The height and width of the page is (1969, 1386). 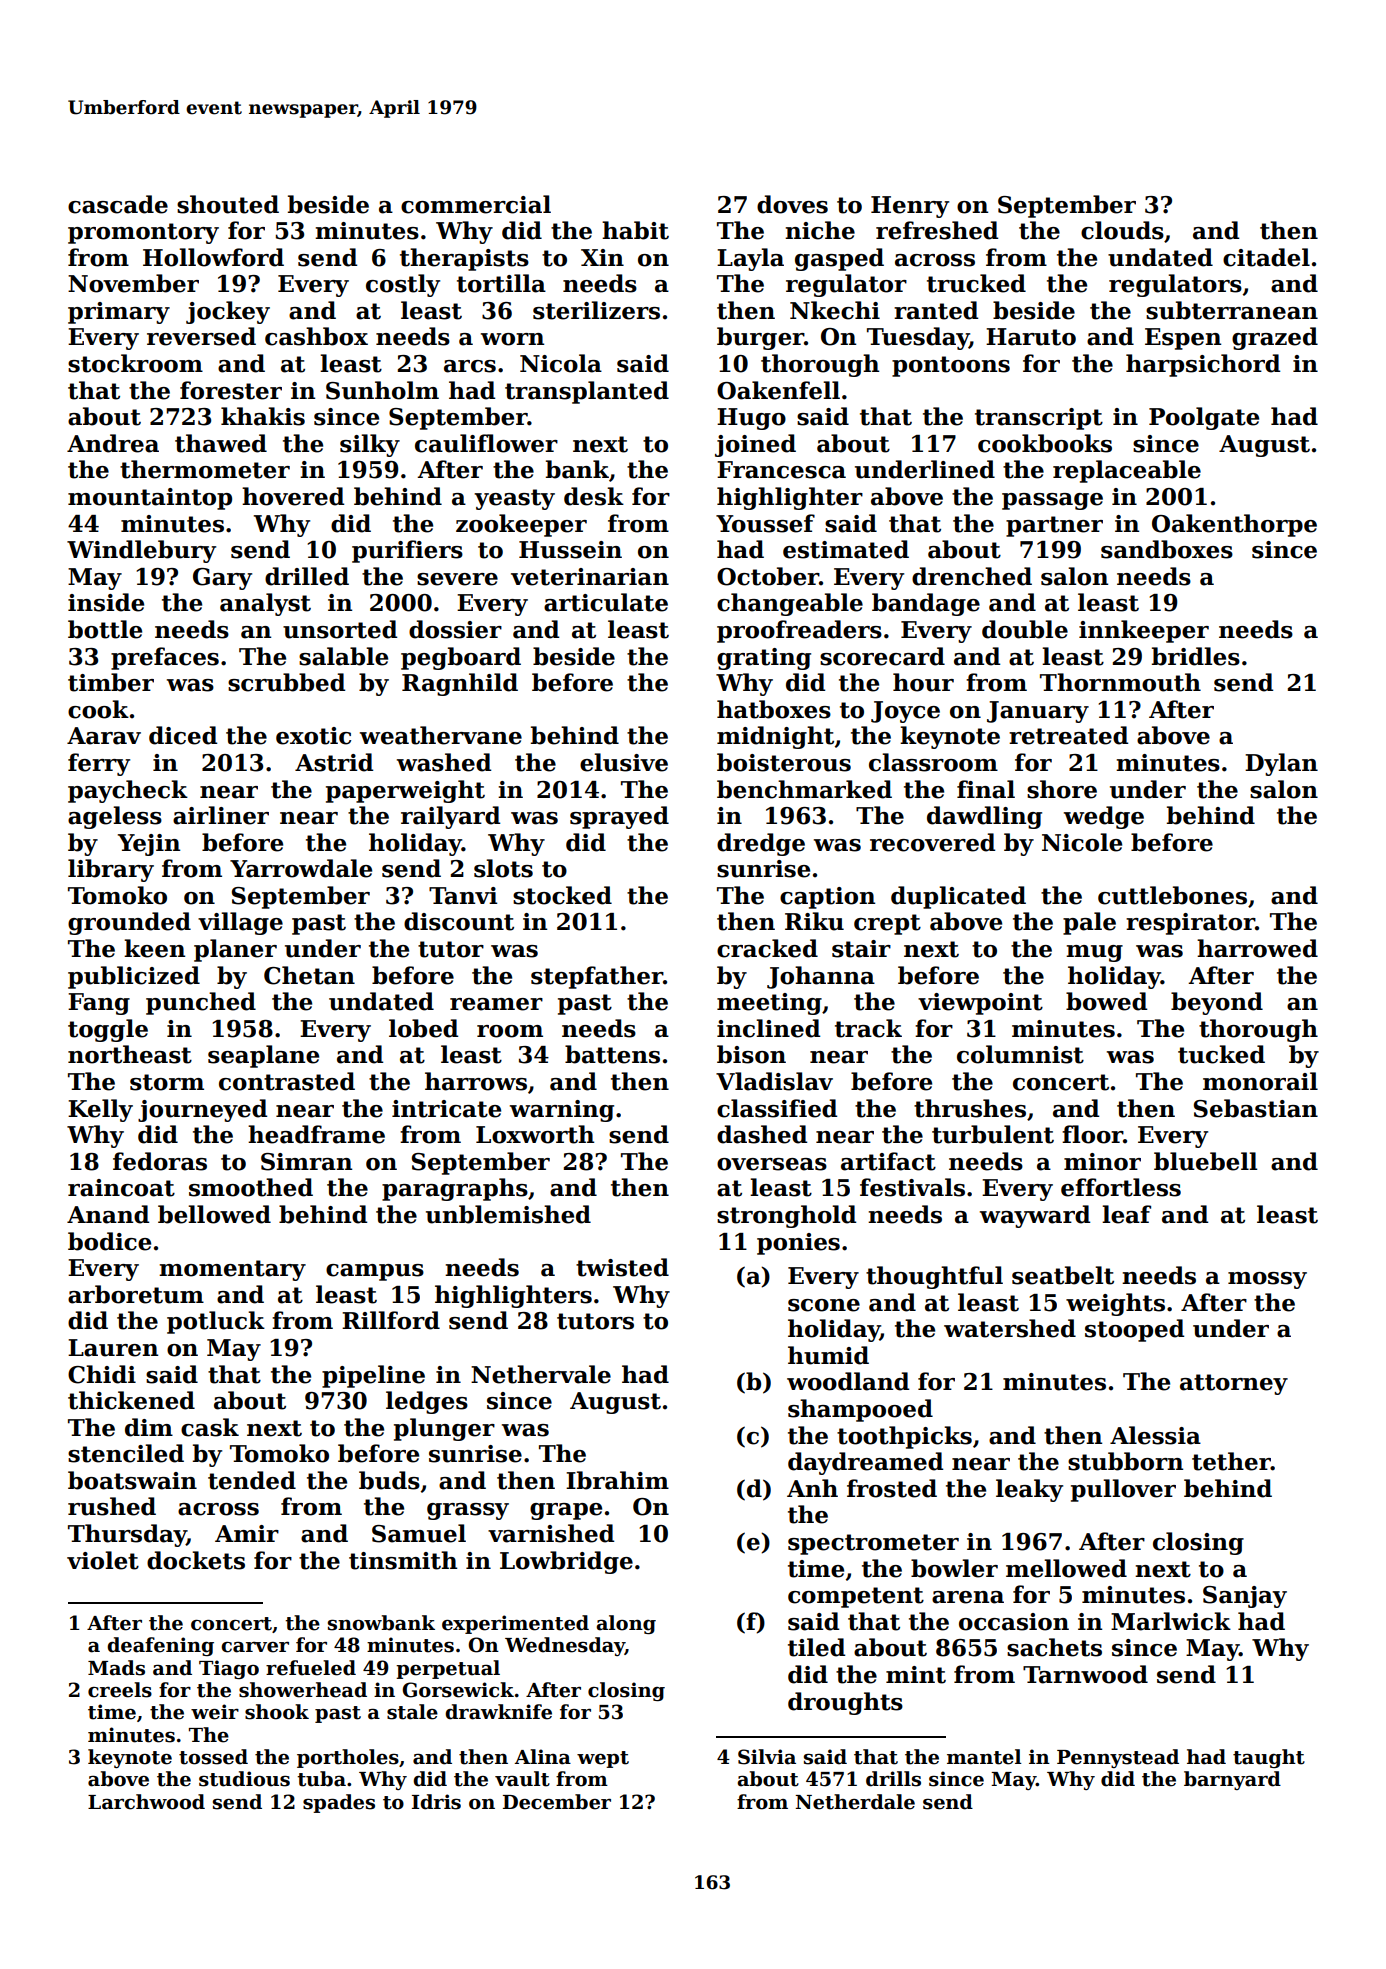 I want to click on innkeeper, so click(x=1144, y=631).
